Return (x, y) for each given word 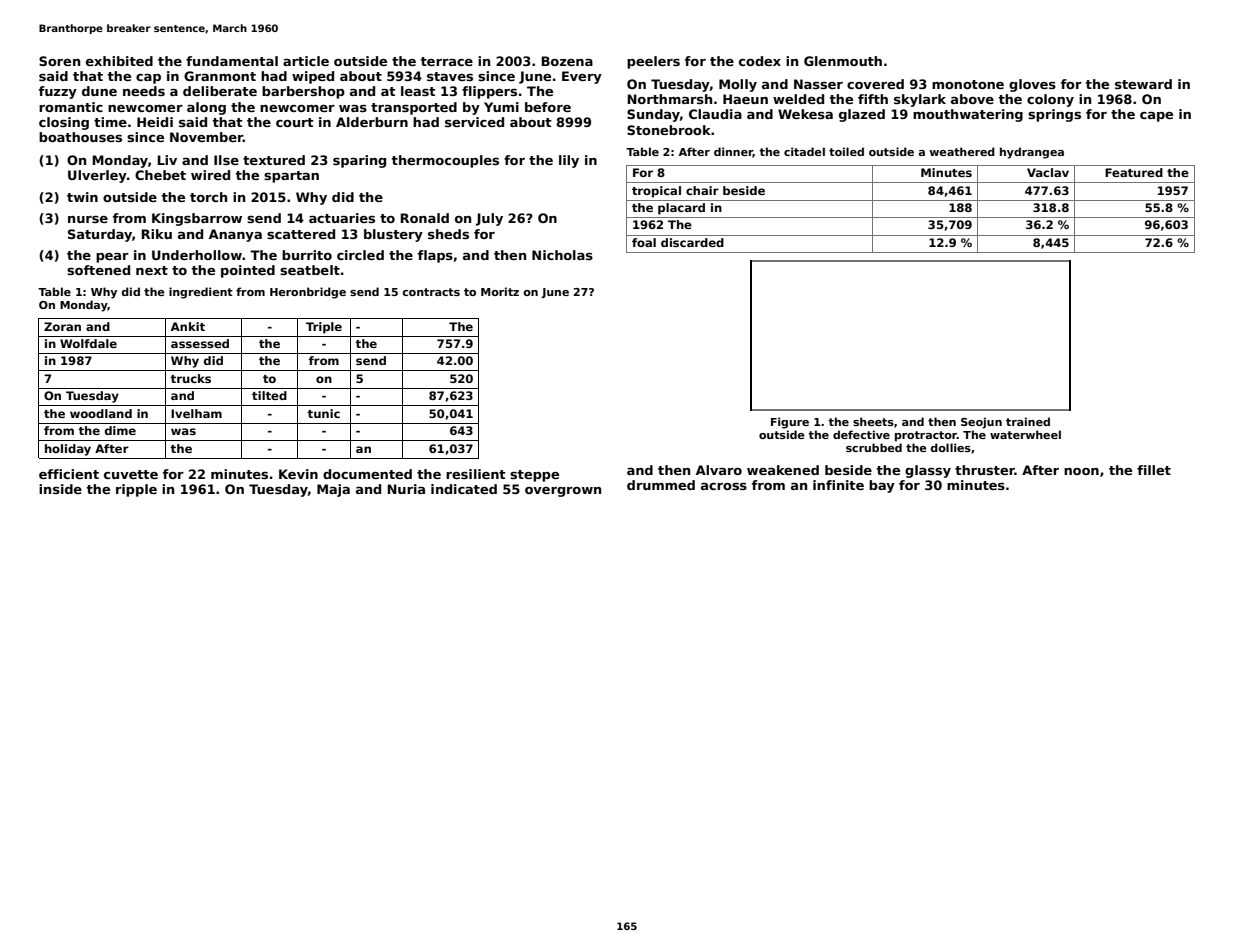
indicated (464, 489)
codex (760, 61)
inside (60, 489)
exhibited (119, 61)
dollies (951, 447)
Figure (790, 423)
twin (82, 197)
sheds (448, 234)
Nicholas (562, 255)
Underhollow (197, 255)
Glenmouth (843, 61)
